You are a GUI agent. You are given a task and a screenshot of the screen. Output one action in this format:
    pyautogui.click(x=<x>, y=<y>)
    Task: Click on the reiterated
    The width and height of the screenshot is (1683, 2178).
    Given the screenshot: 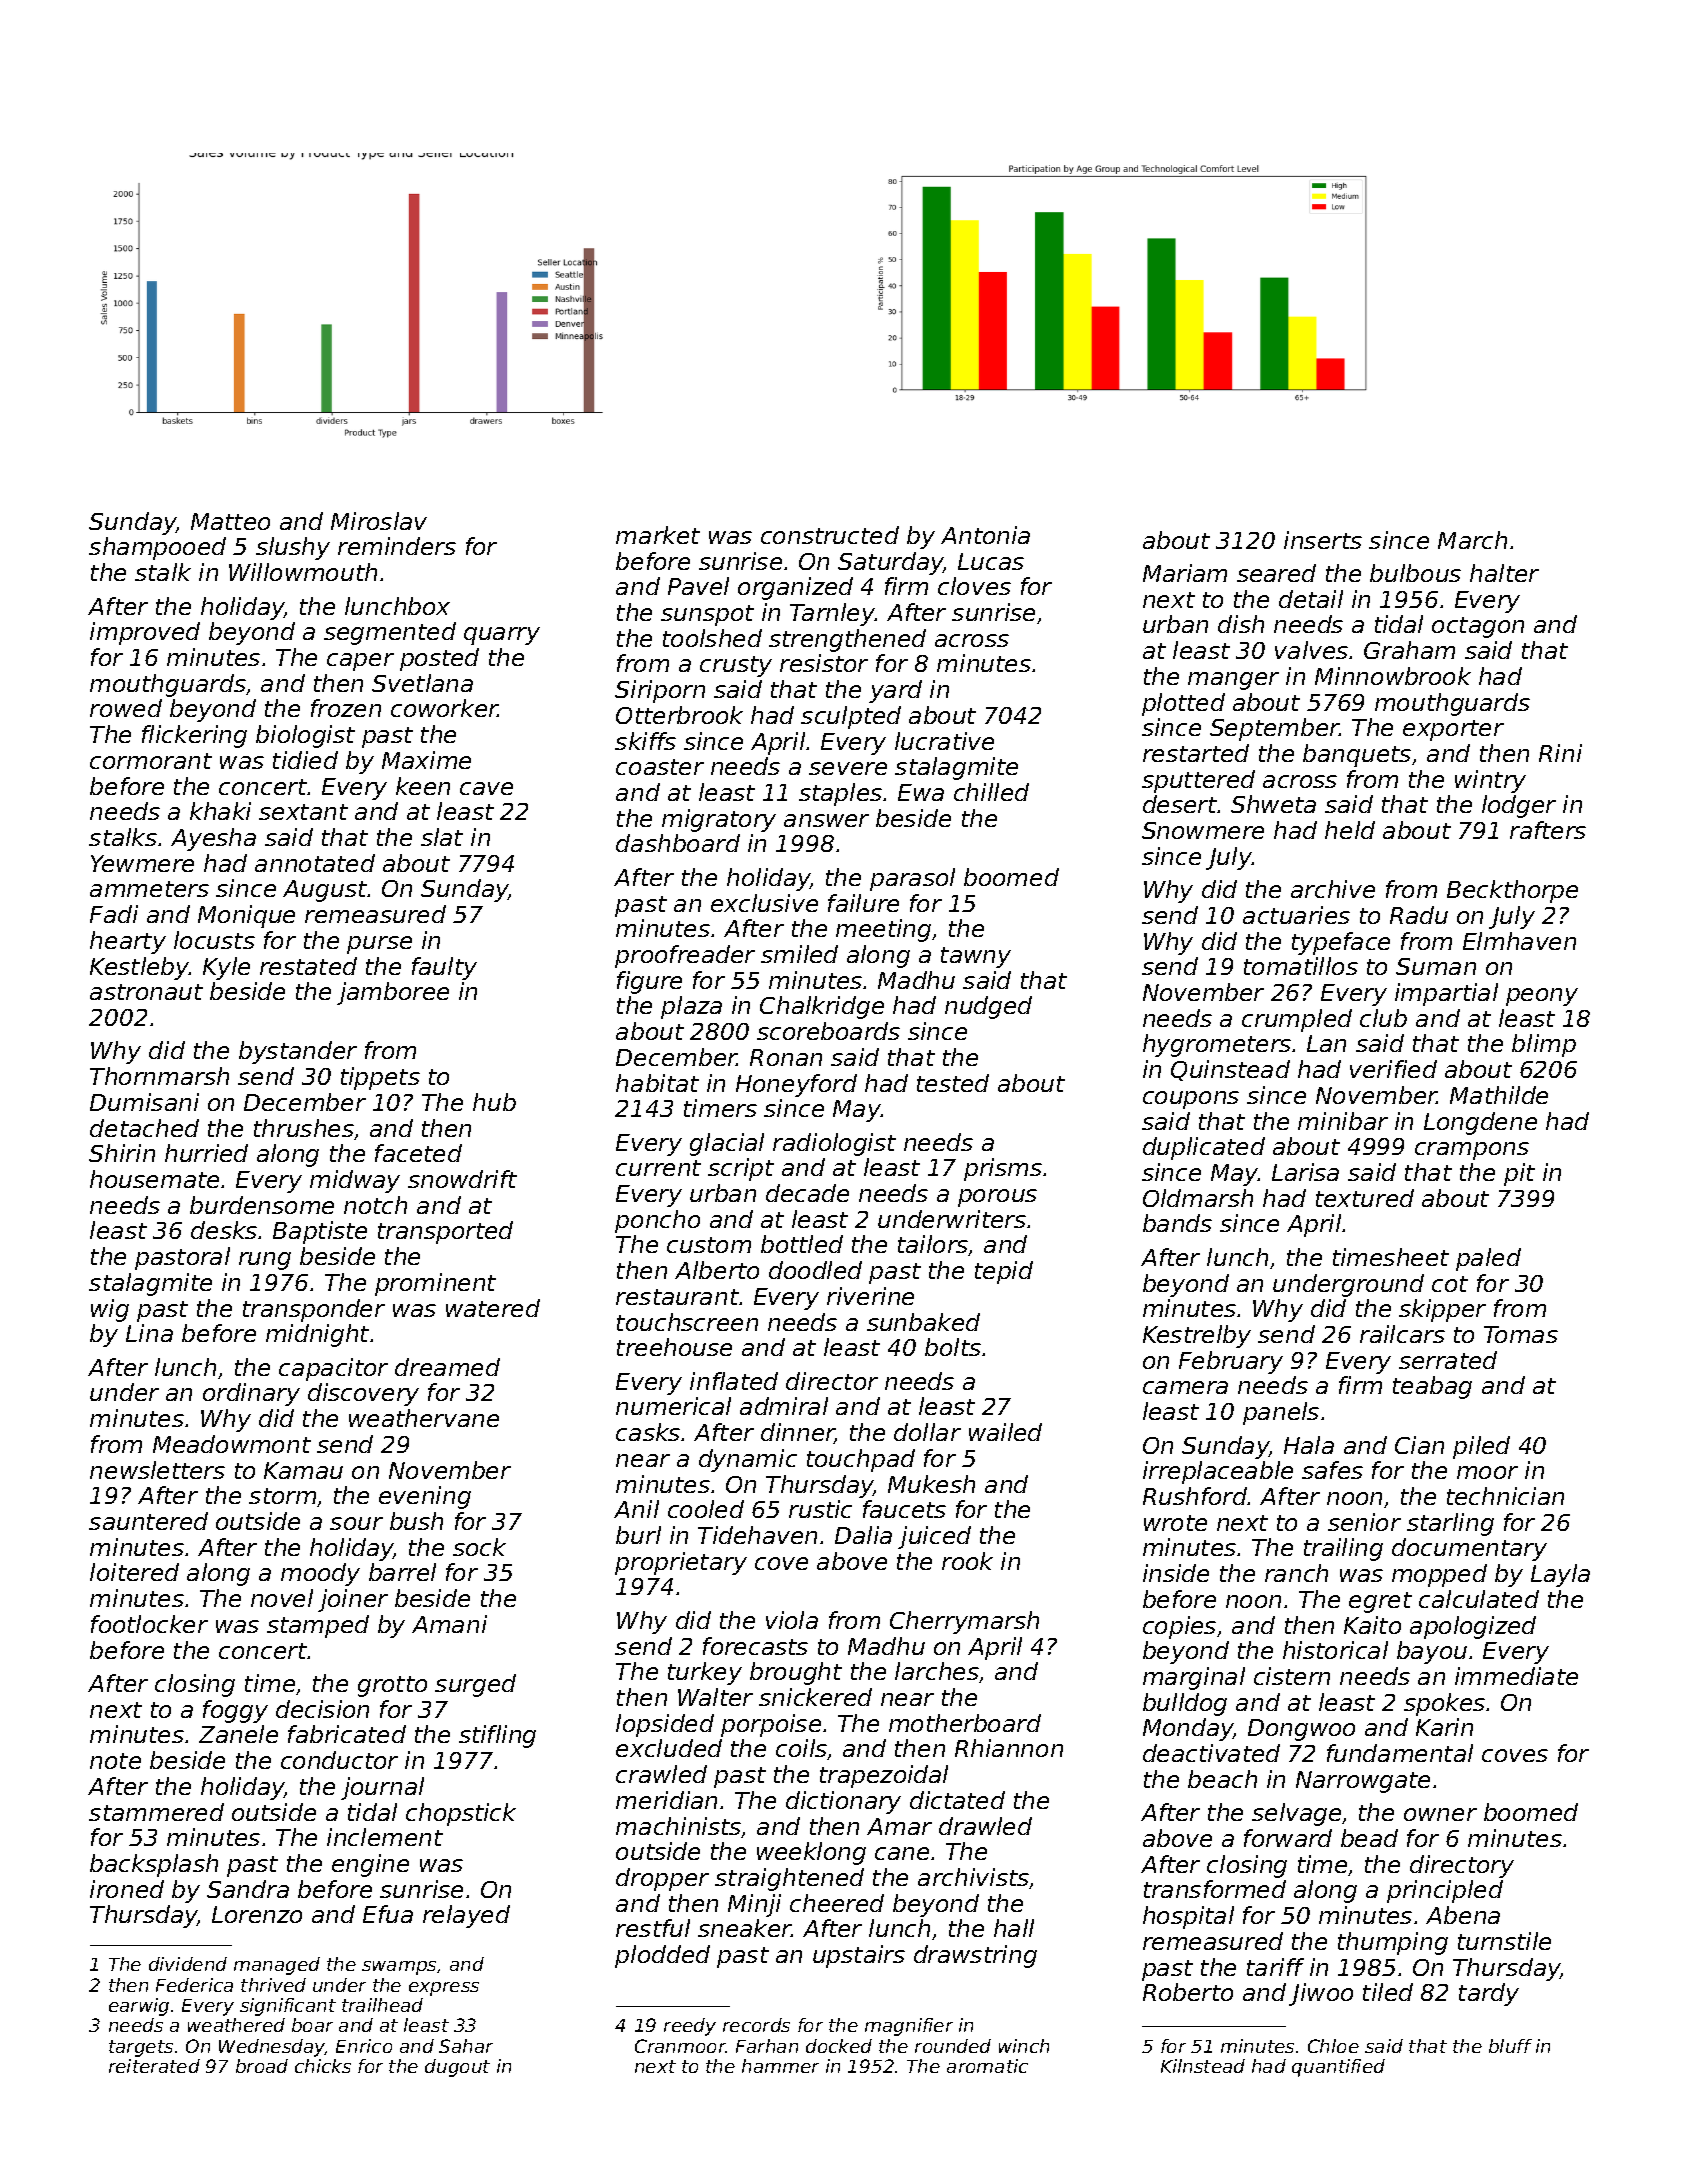 What is the action you would take?
    pyautogui.click(x=154, y=2066)
